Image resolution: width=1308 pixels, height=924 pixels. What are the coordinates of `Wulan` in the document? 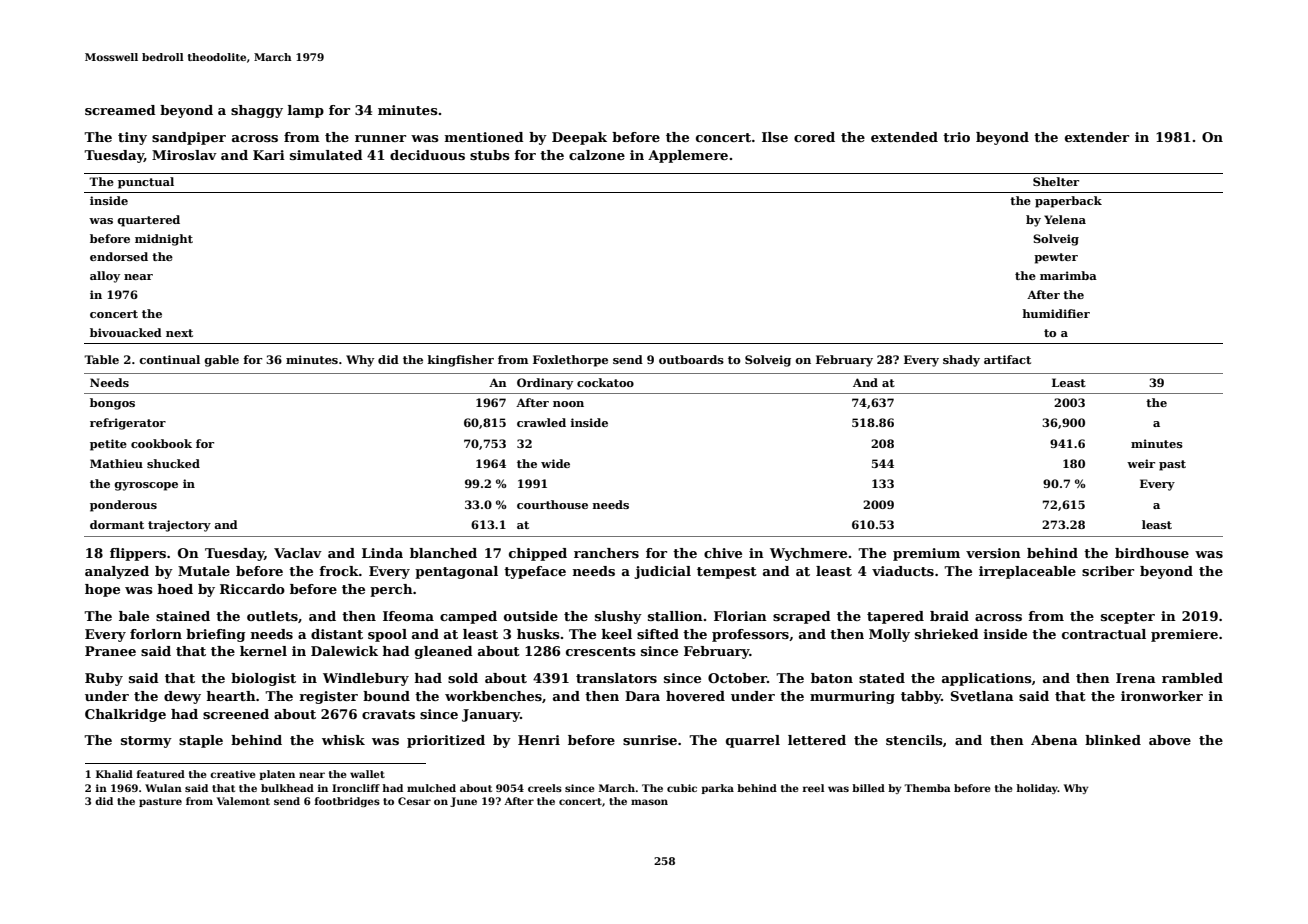 It's located at (163, 788).
